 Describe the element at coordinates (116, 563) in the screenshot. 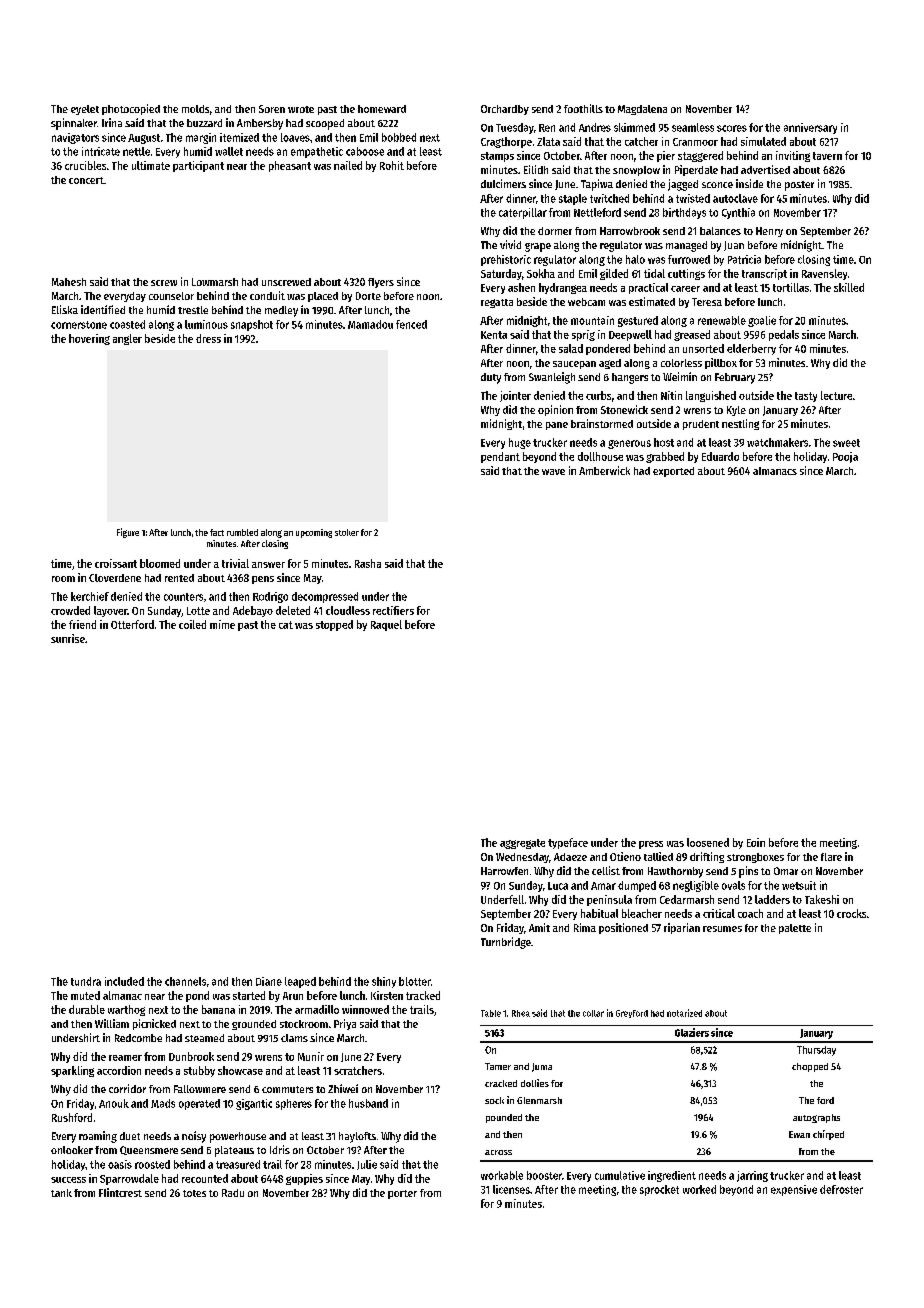

I see `croissant` at that location.
